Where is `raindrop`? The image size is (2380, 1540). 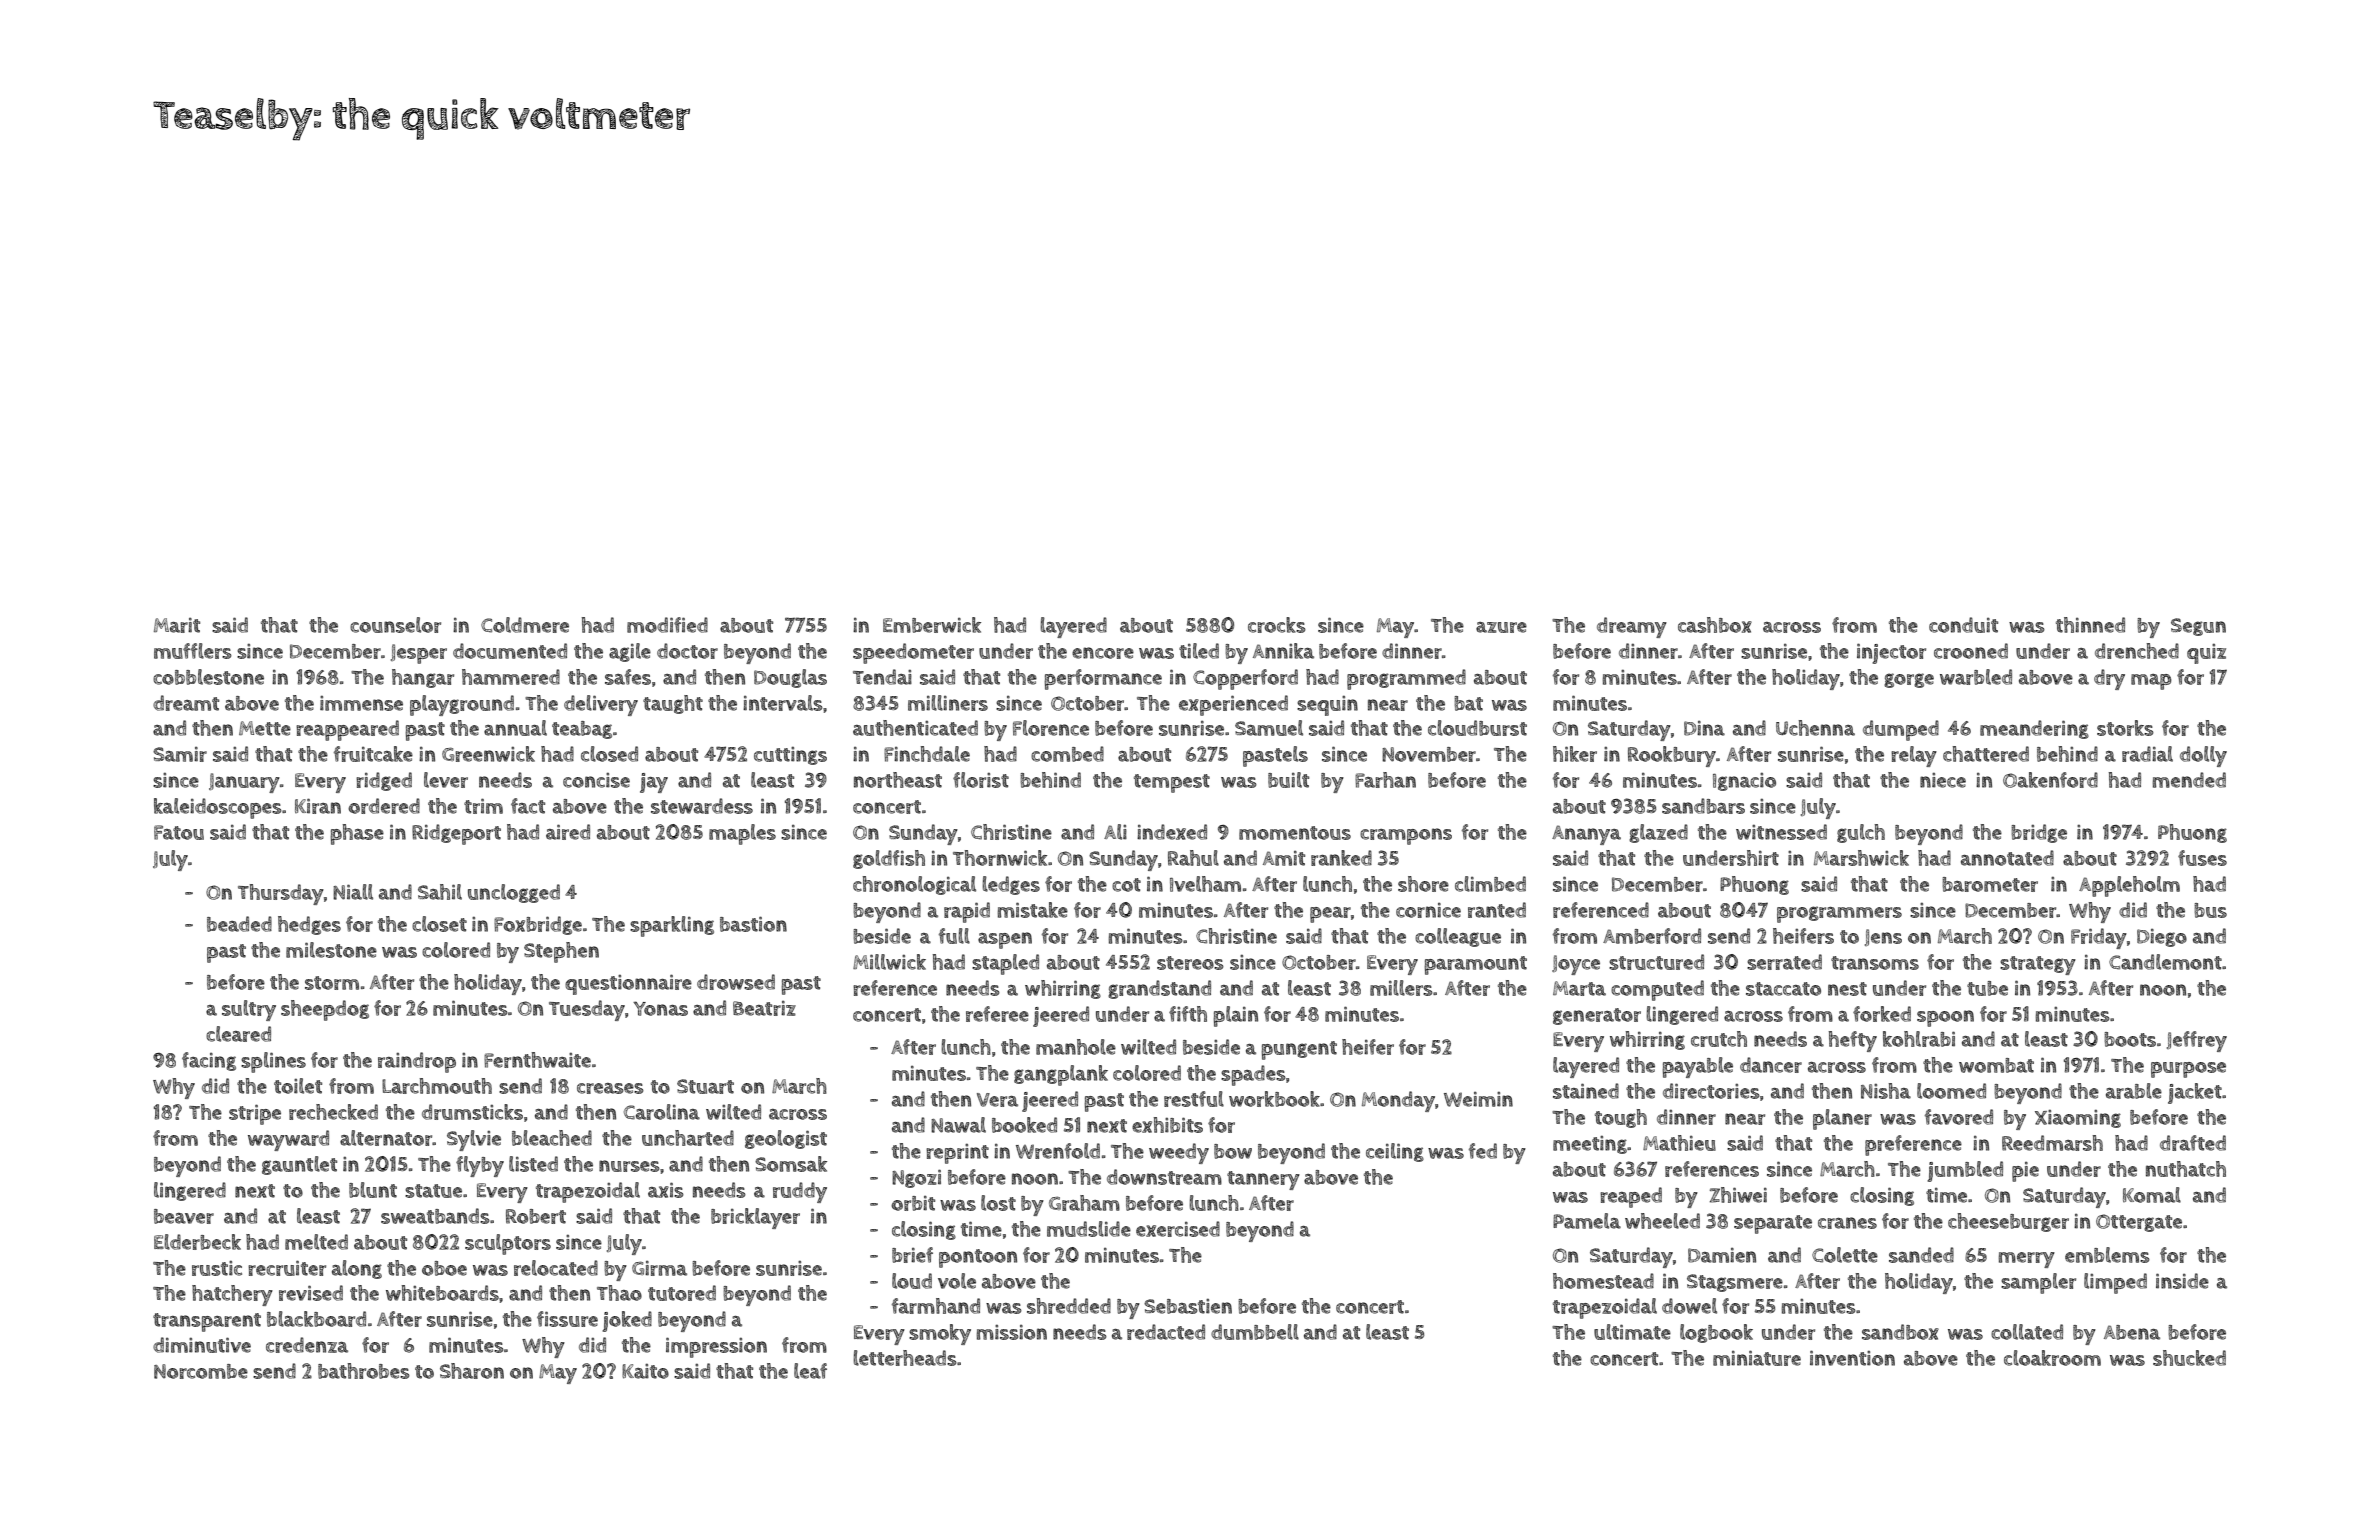 raindrop is located at coordinates (417, 1062).
